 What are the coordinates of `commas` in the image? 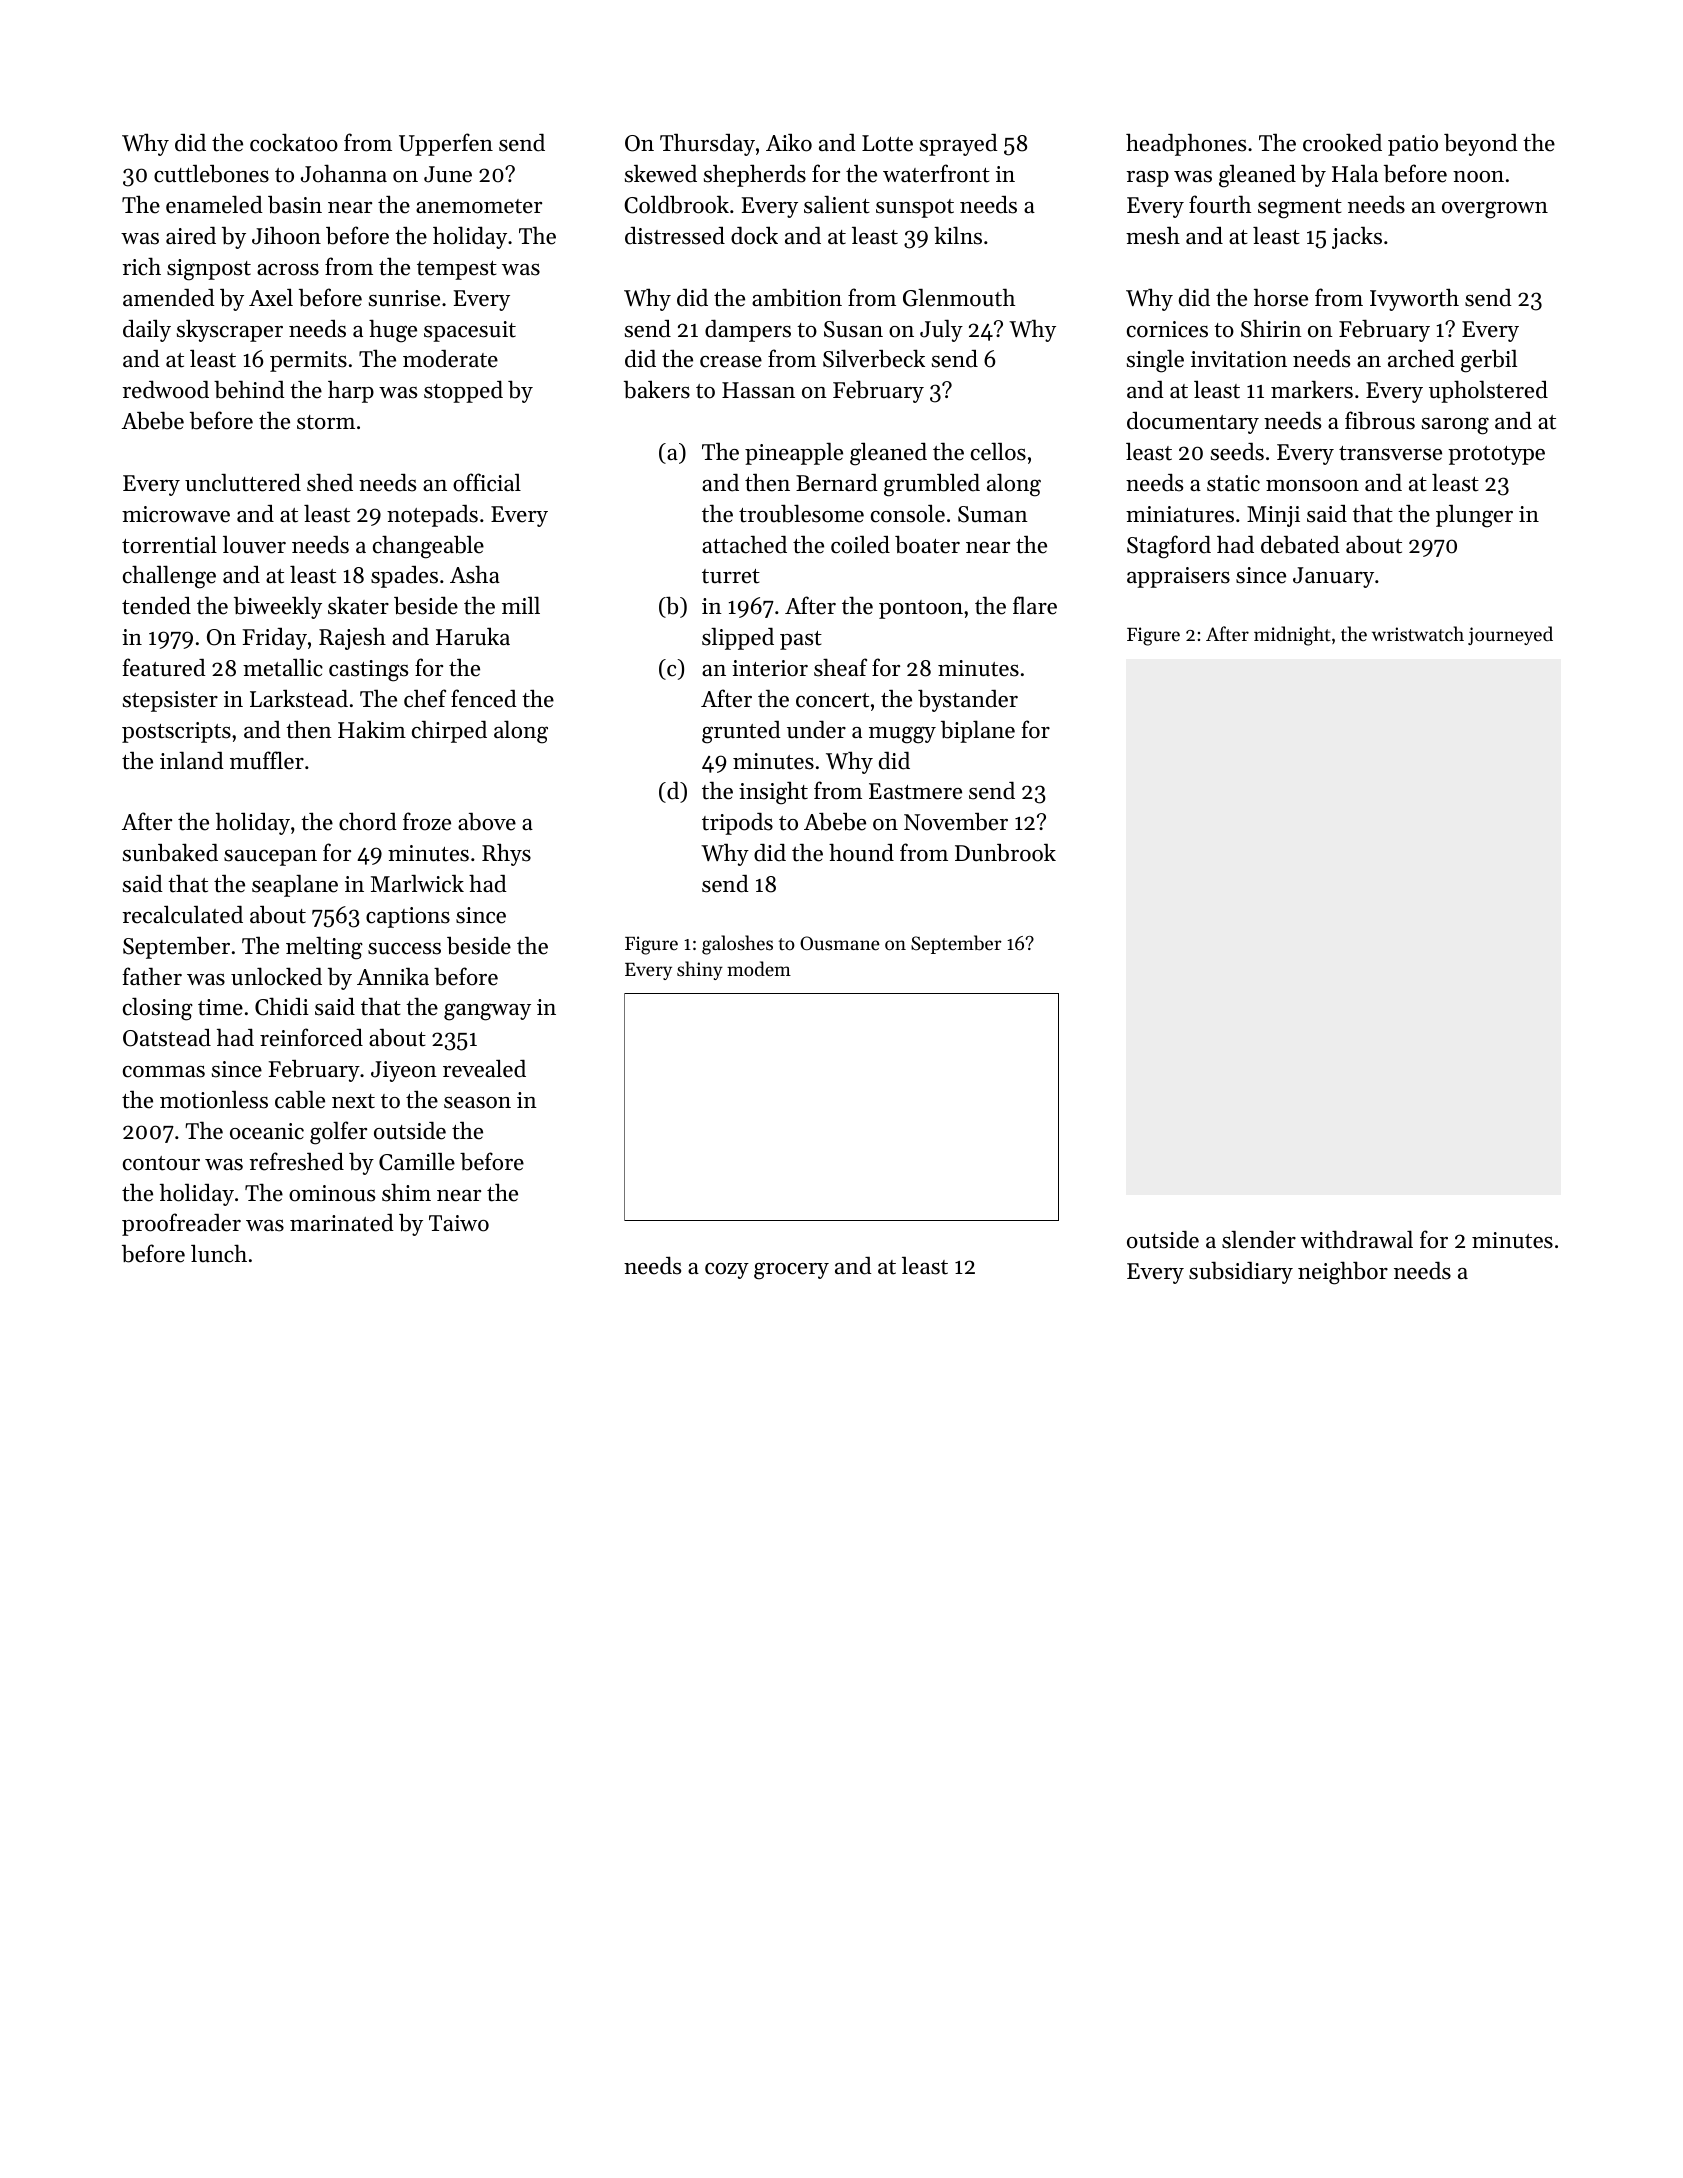 It's located at (164, 1072).
